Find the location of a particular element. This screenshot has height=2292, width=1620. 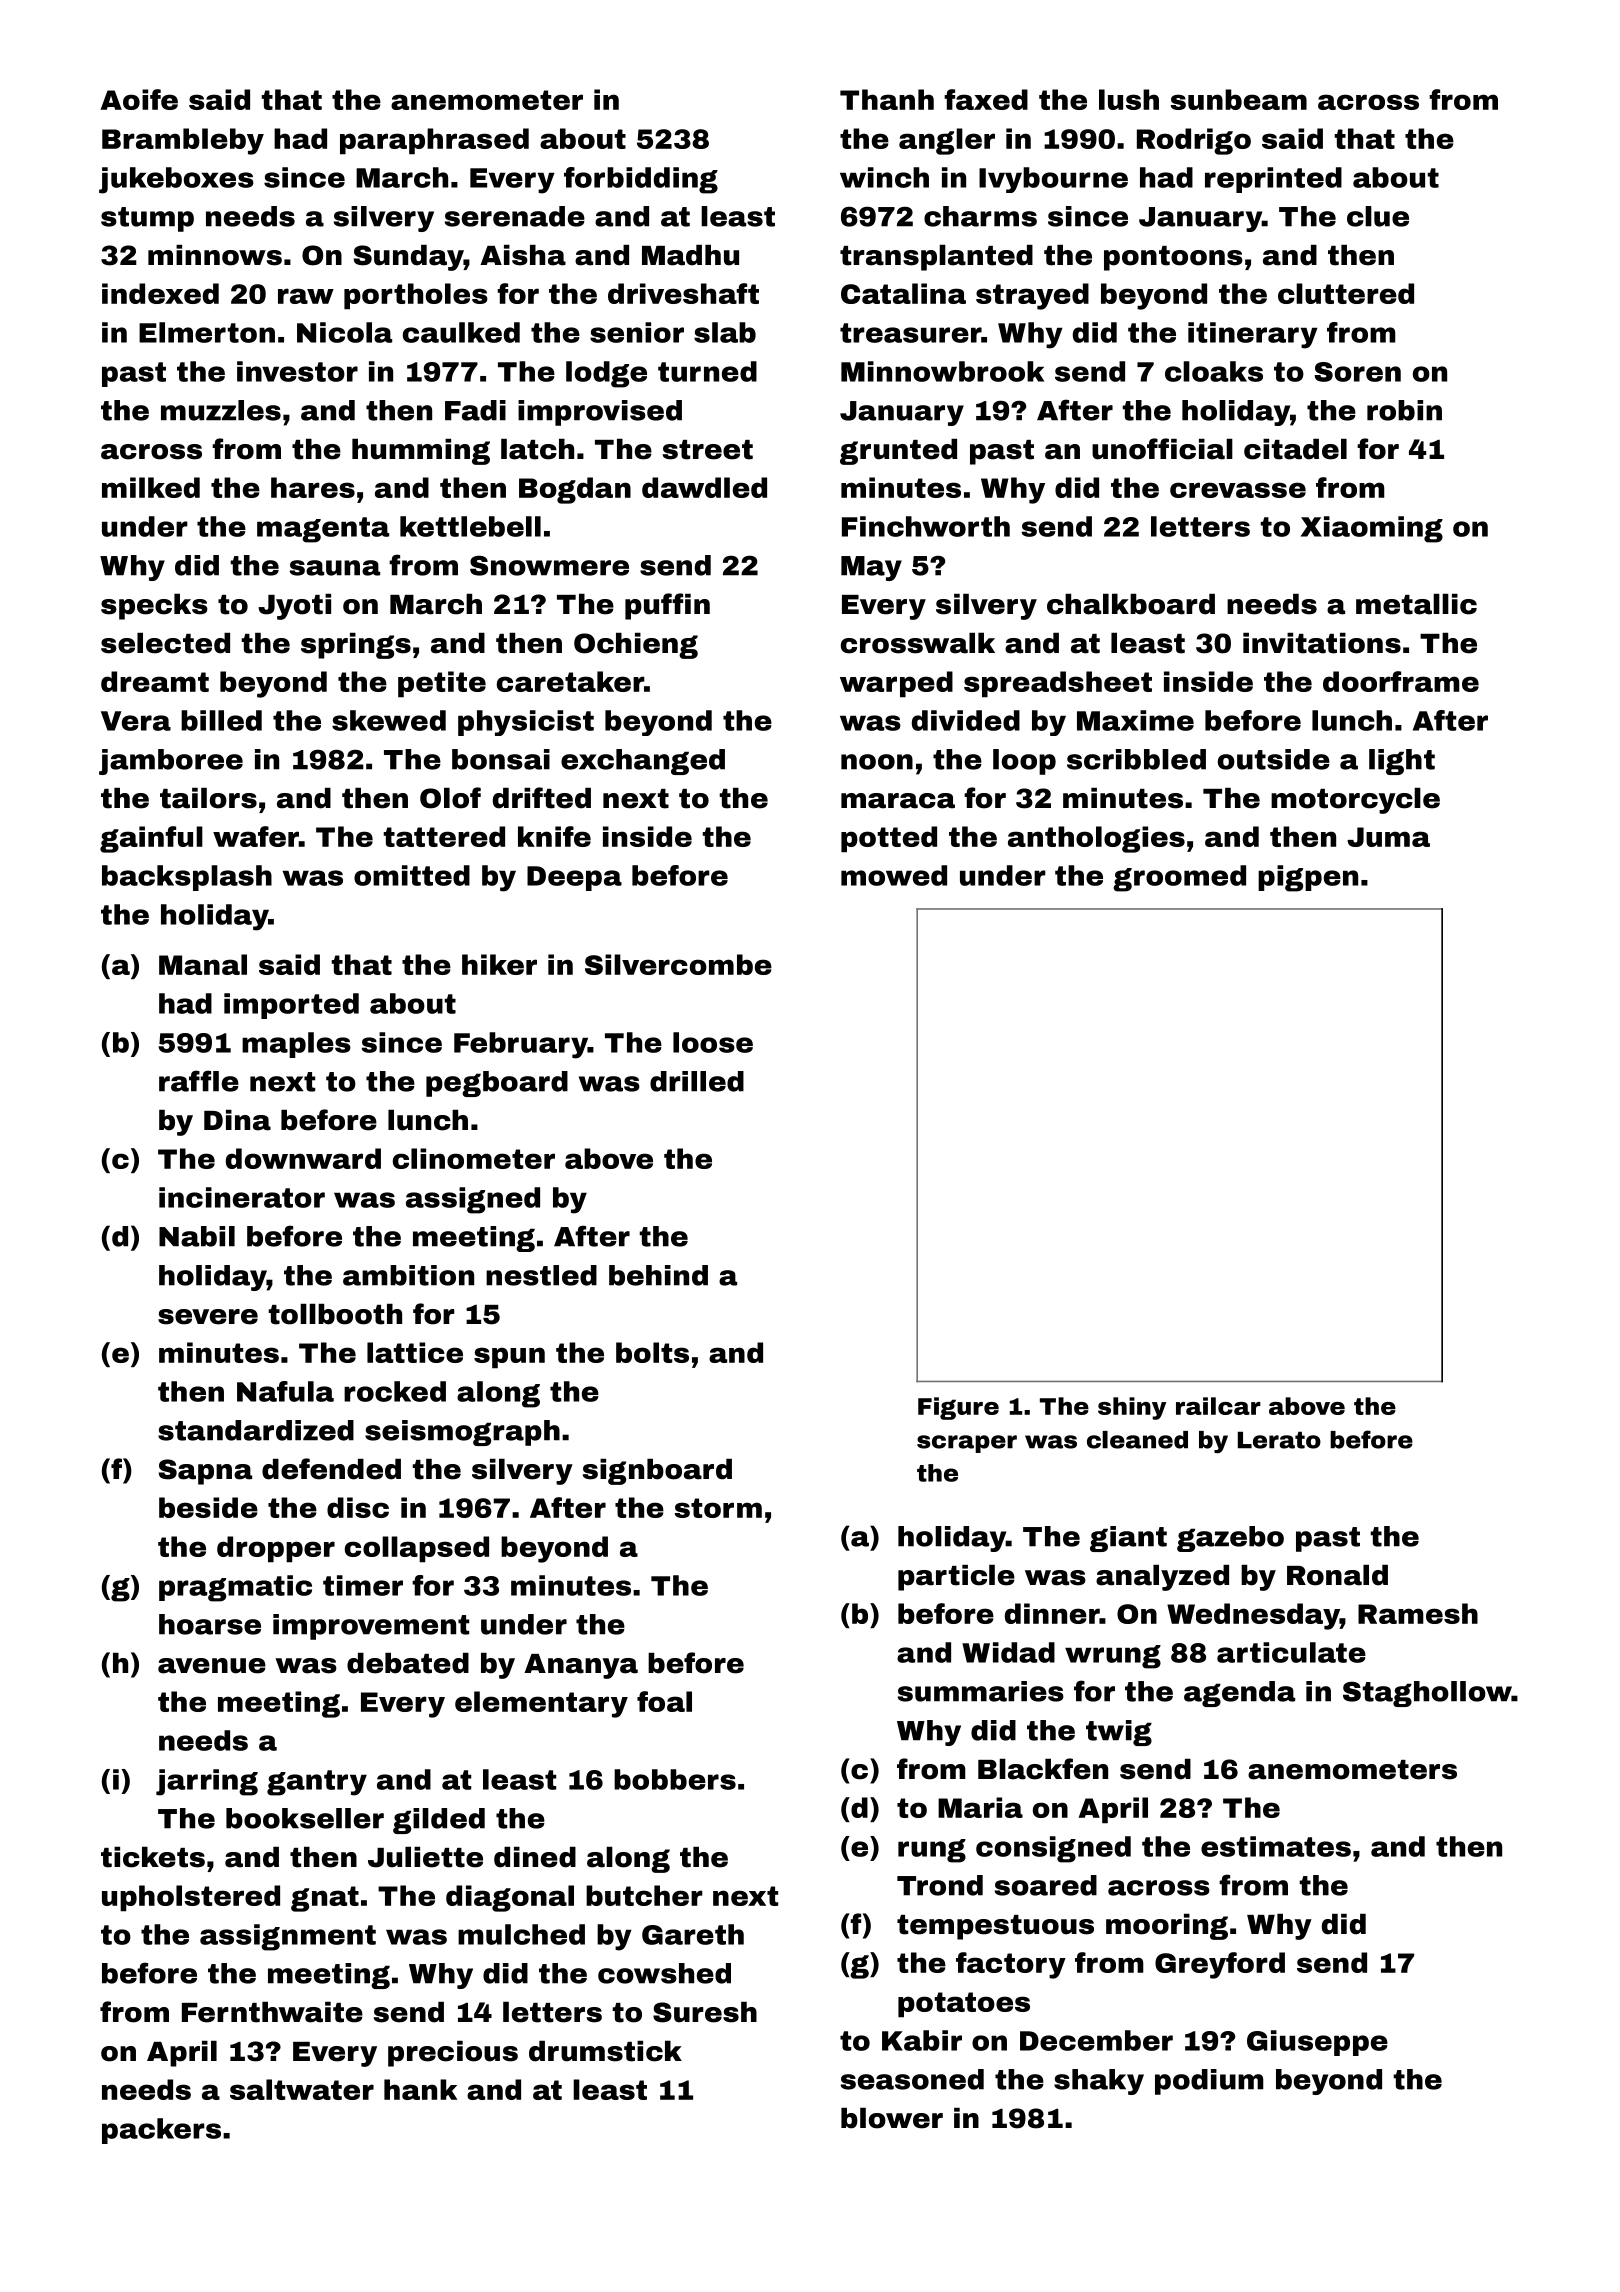

Giuseppe is located at coordinates (1317, 2043).
